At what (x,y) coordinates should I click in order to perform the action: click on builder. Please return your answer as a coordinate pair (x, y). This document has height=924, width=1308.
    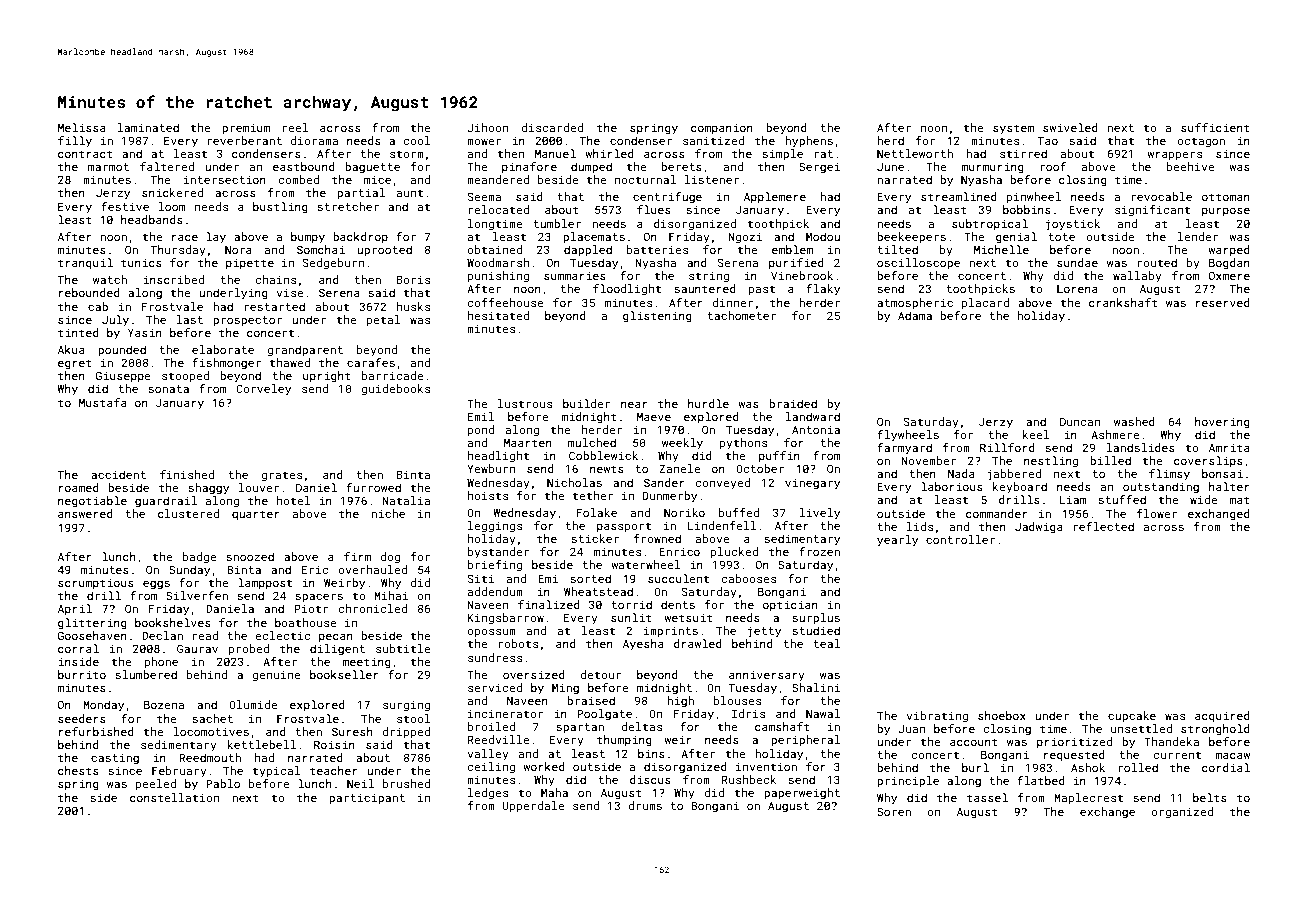
    Looking at the image, I should click on (586, 403).
